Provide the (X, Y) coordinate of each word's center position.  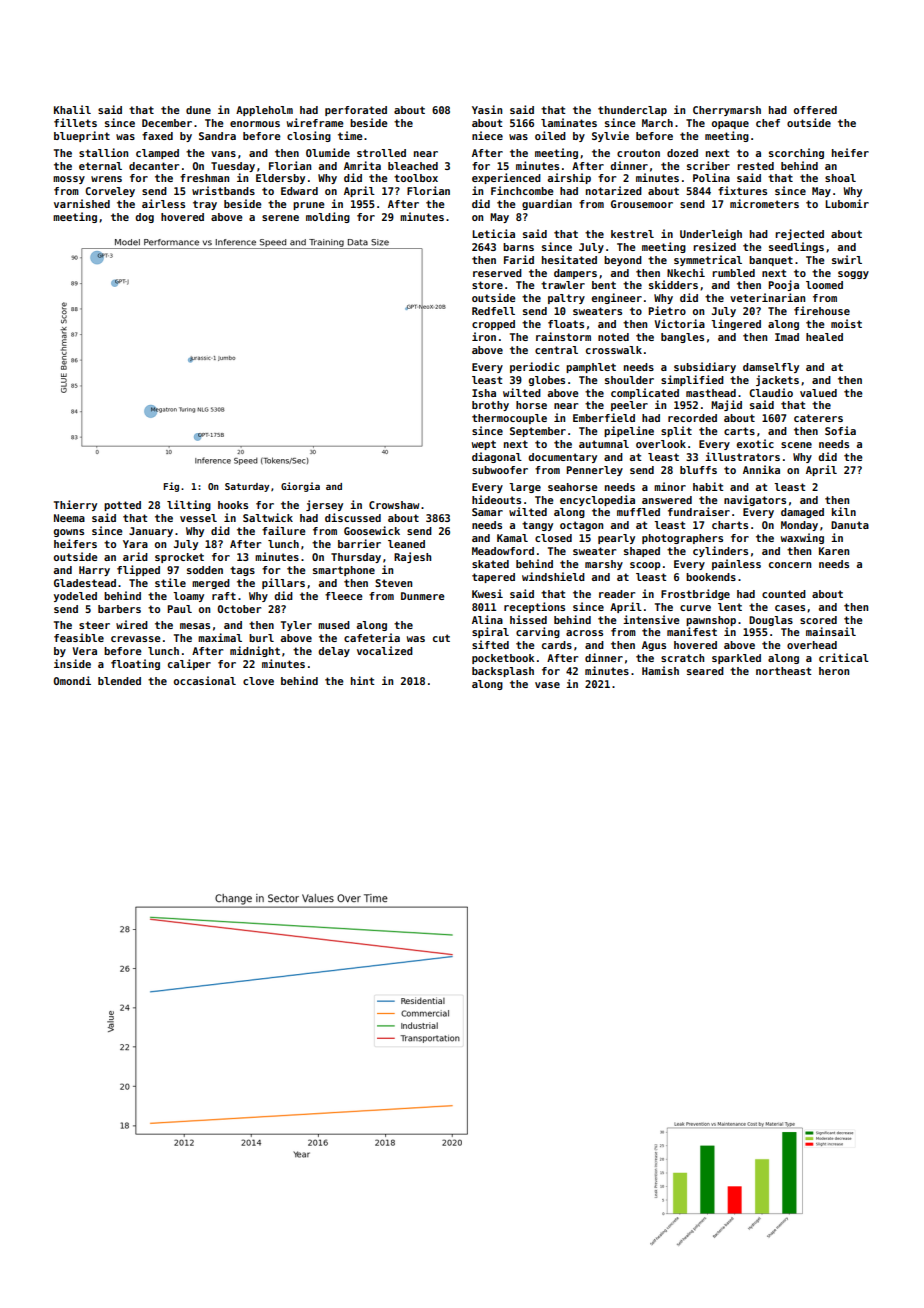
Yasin (487, 109)
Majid (726, 405)
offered (815, 110)
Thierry (75, 505)
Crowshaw (394, 505)
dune (198, 110)
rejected (799, 234)
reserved (497, 273)
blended (119, 681)
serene (280, 218)
